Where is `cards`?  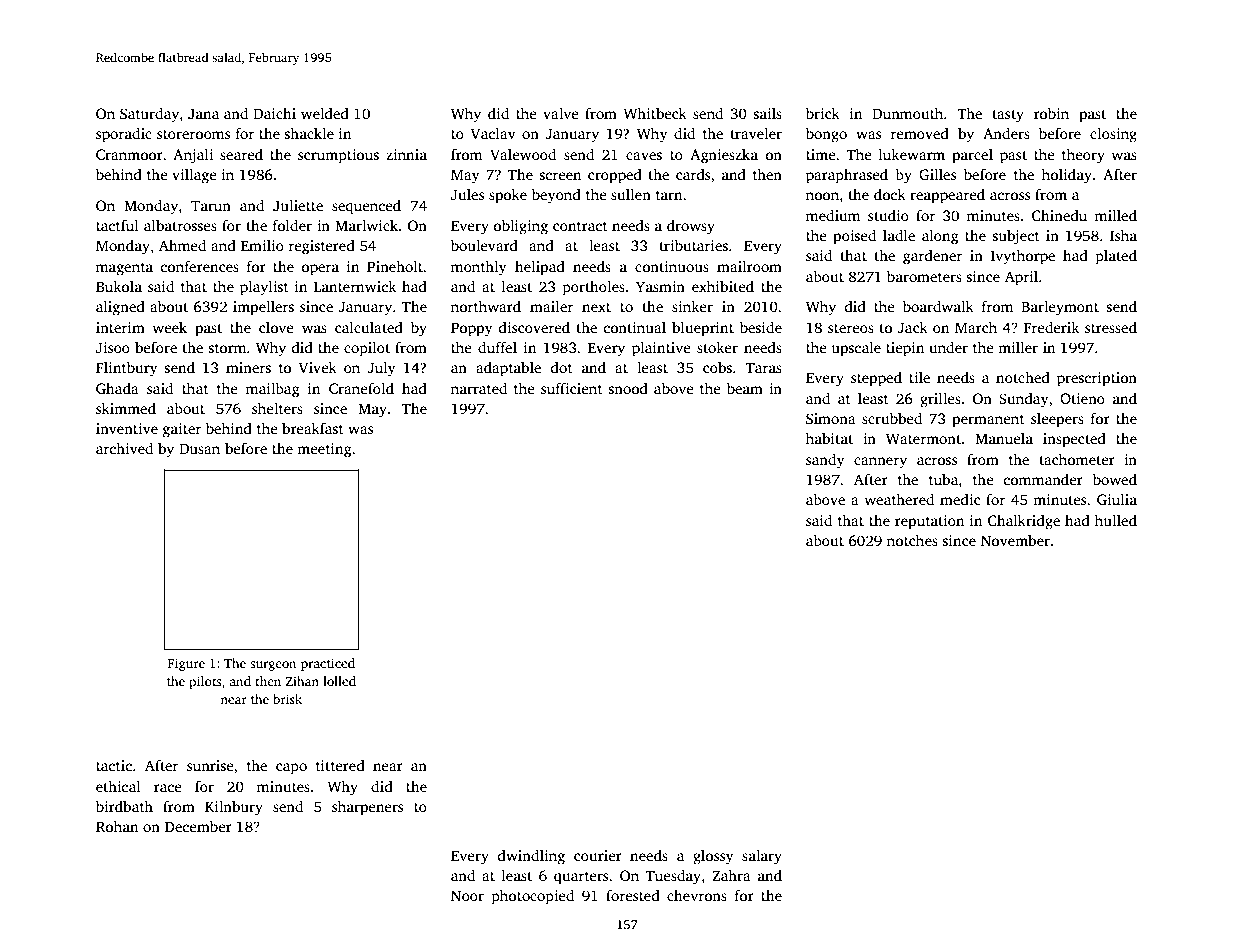
cards is located at coordinates (693, 174).
